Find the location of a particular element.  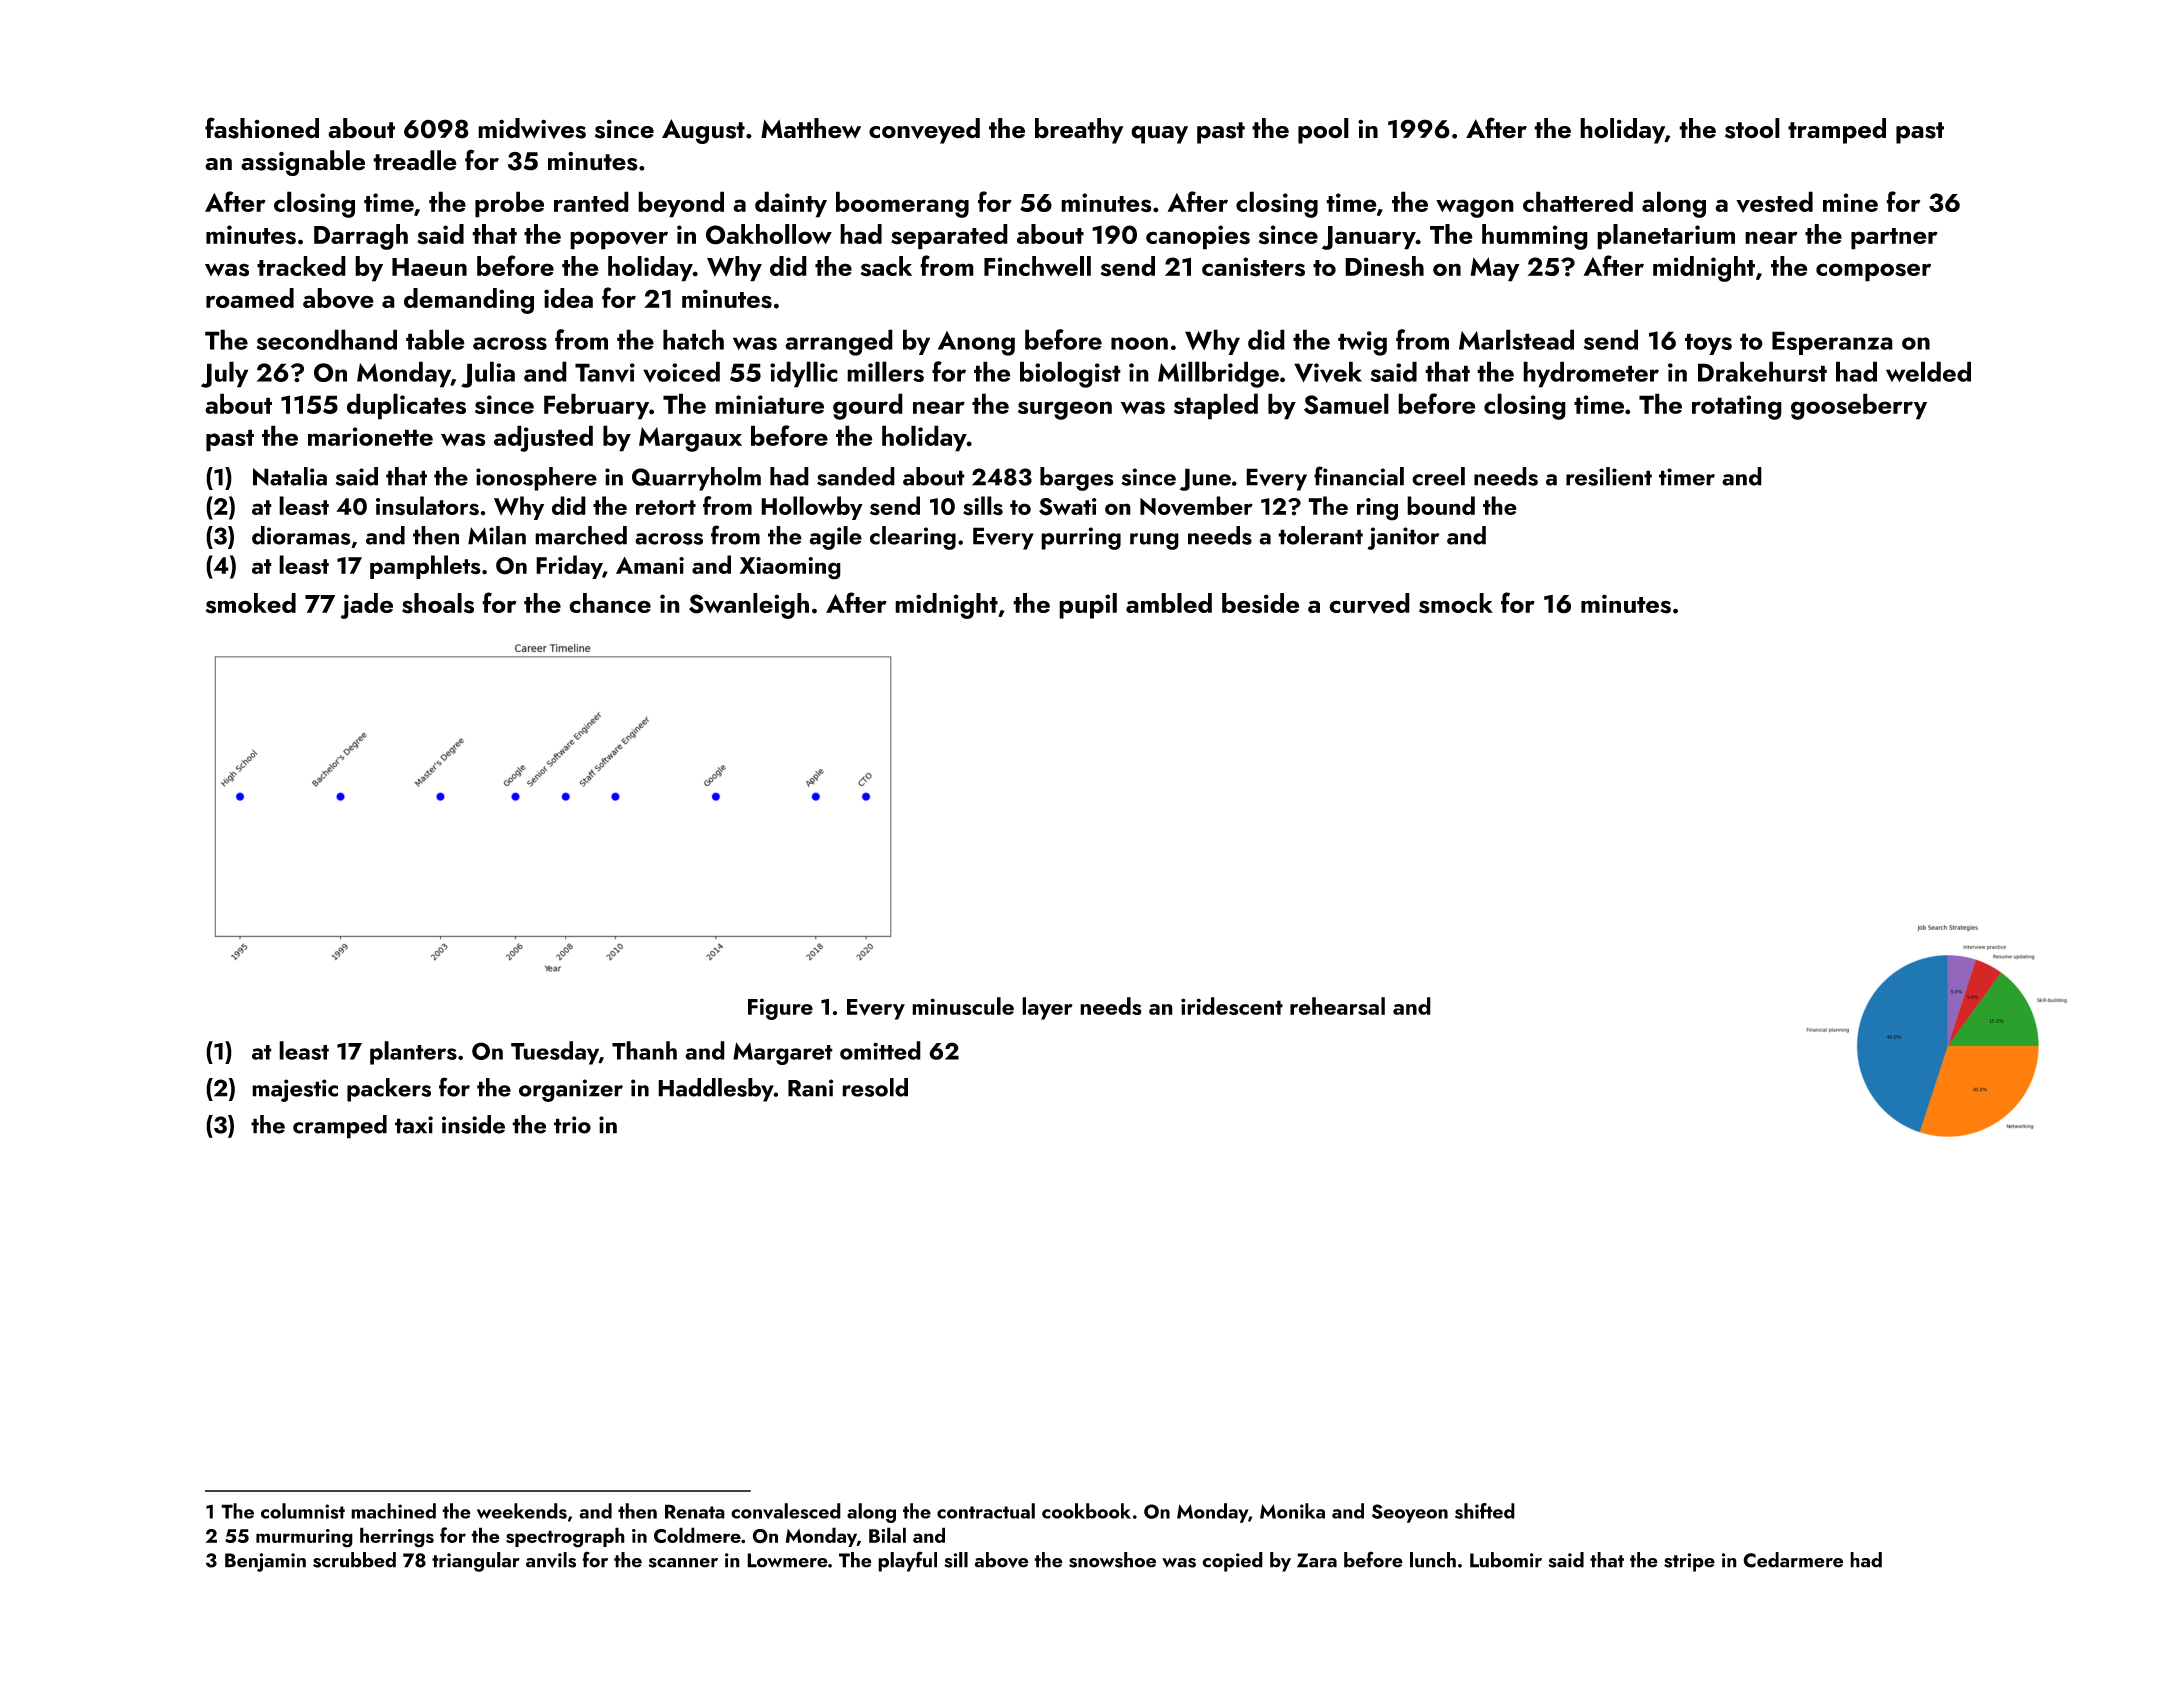

shifted is located at coordinates (1485, 1511).
